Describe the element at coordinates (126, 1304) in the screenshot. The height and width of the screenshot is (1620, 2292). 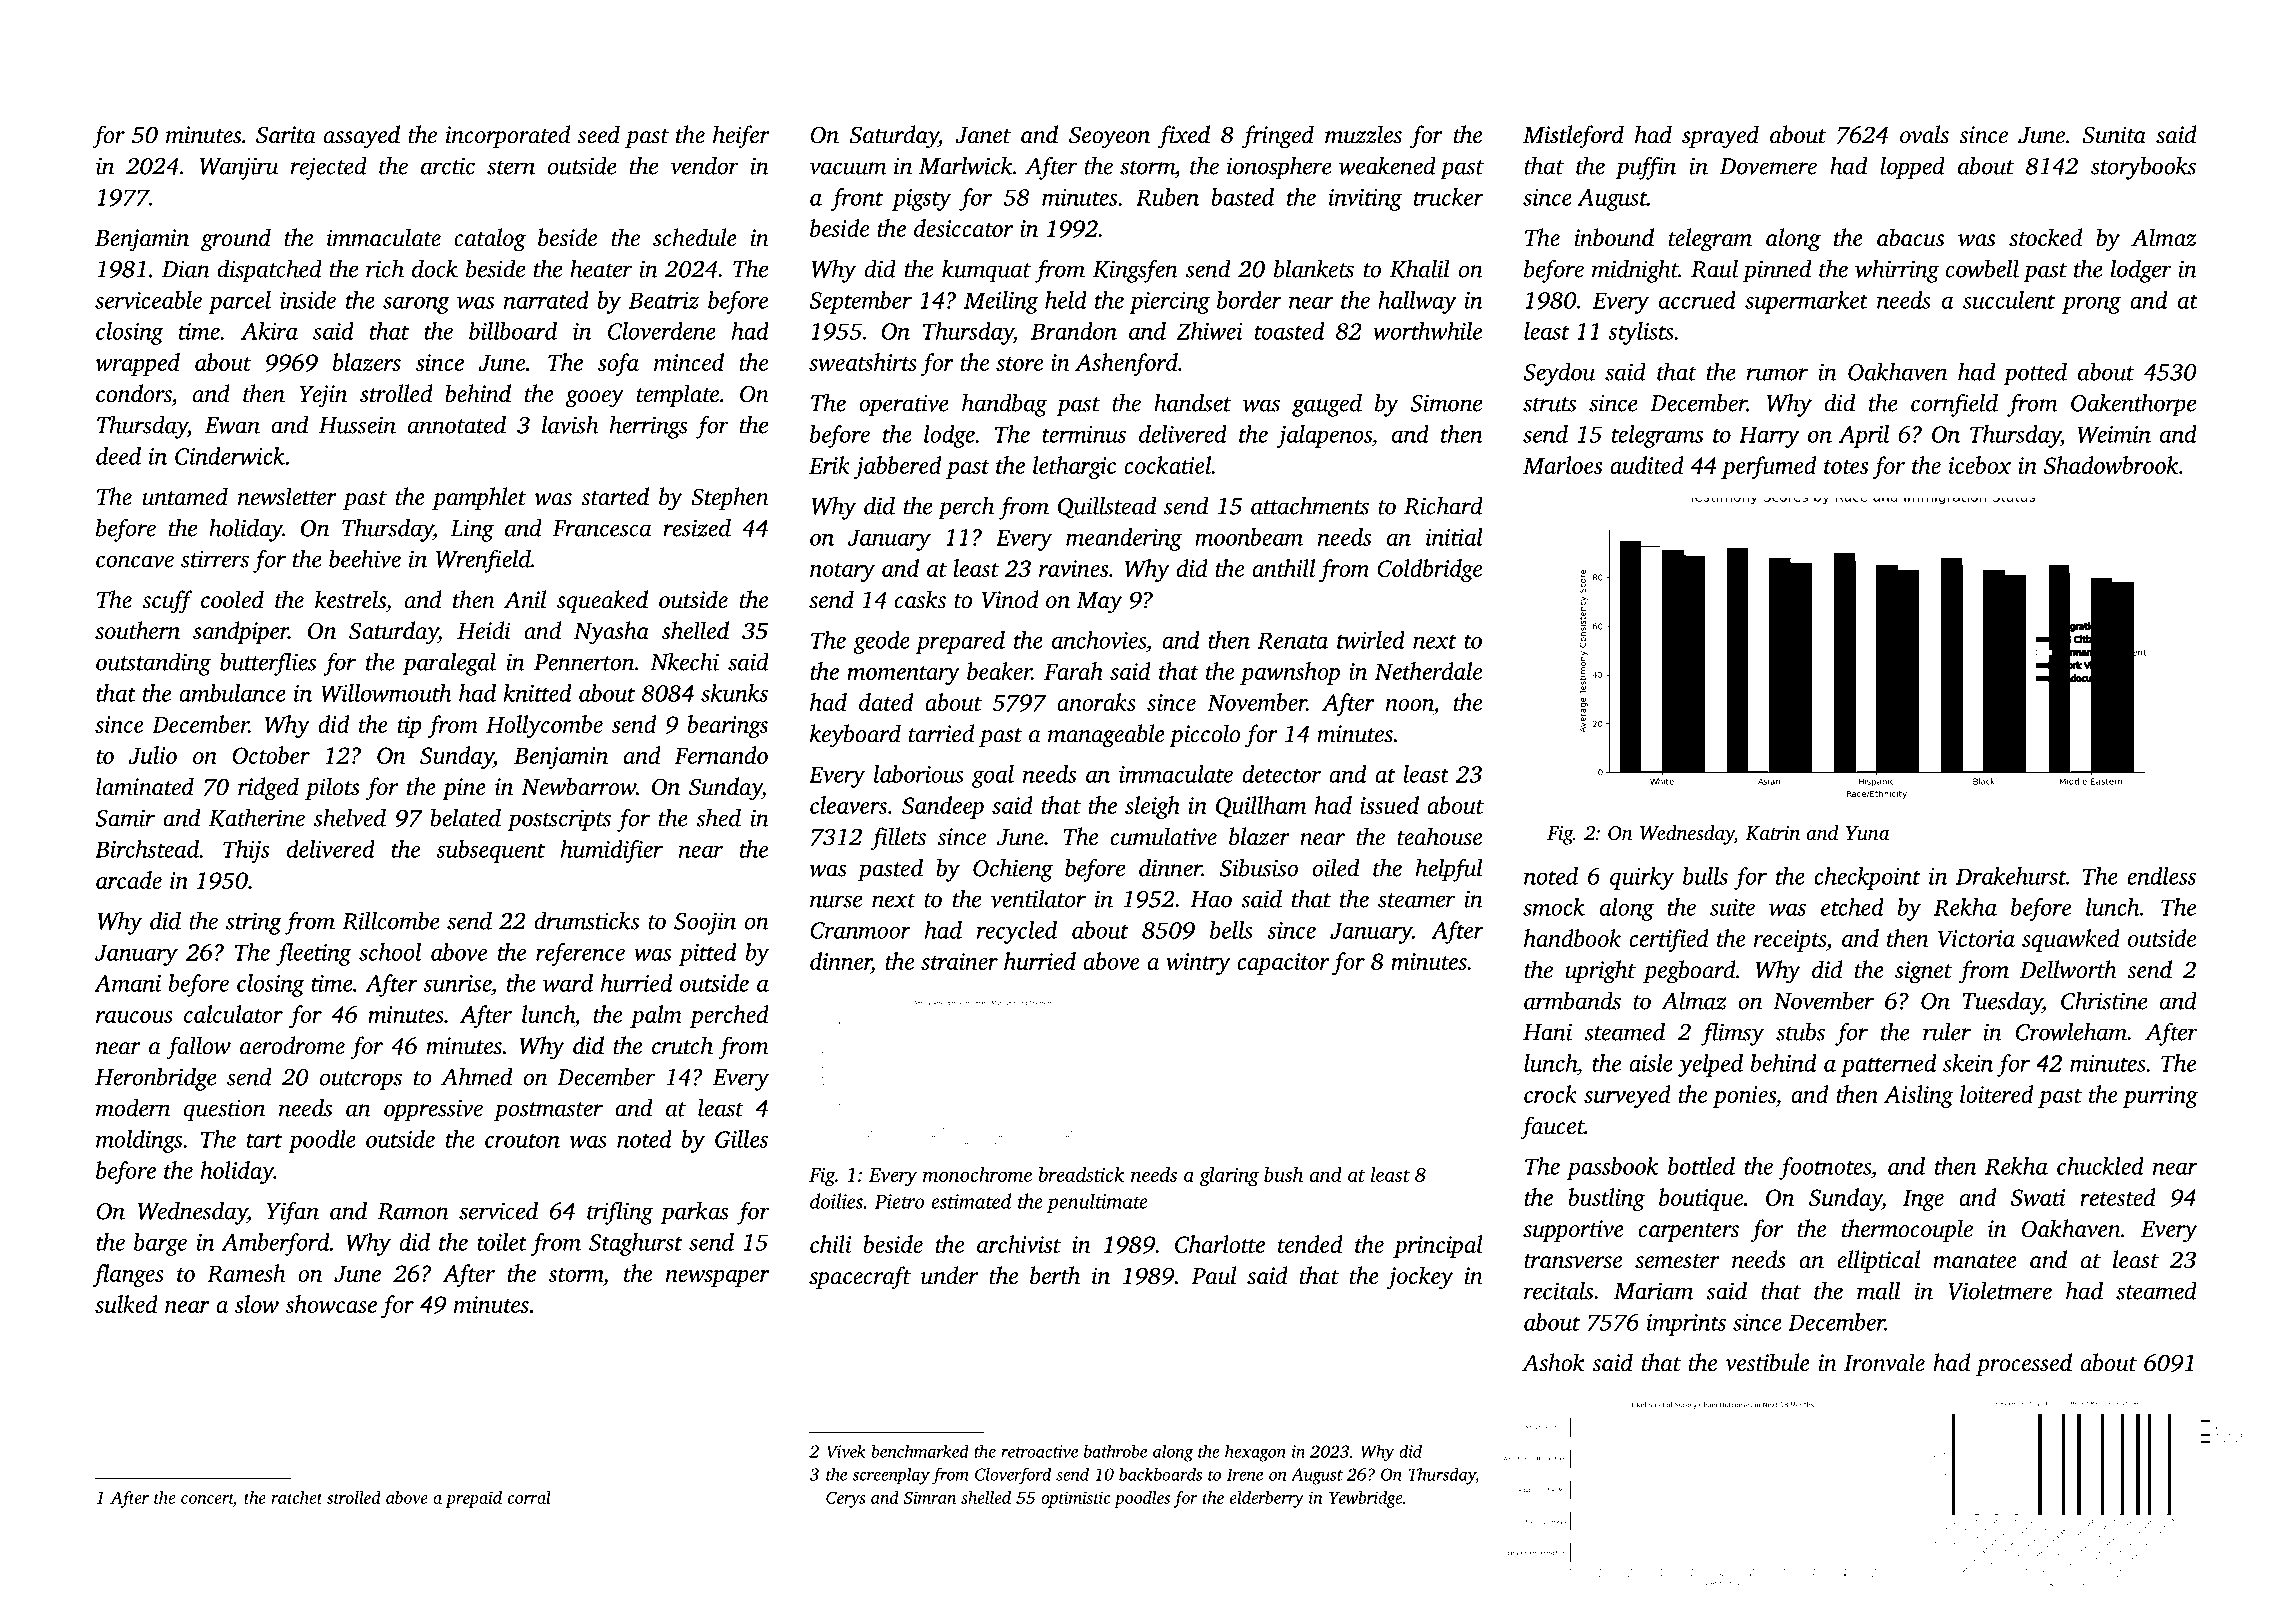
I see `sulked` at that location.
